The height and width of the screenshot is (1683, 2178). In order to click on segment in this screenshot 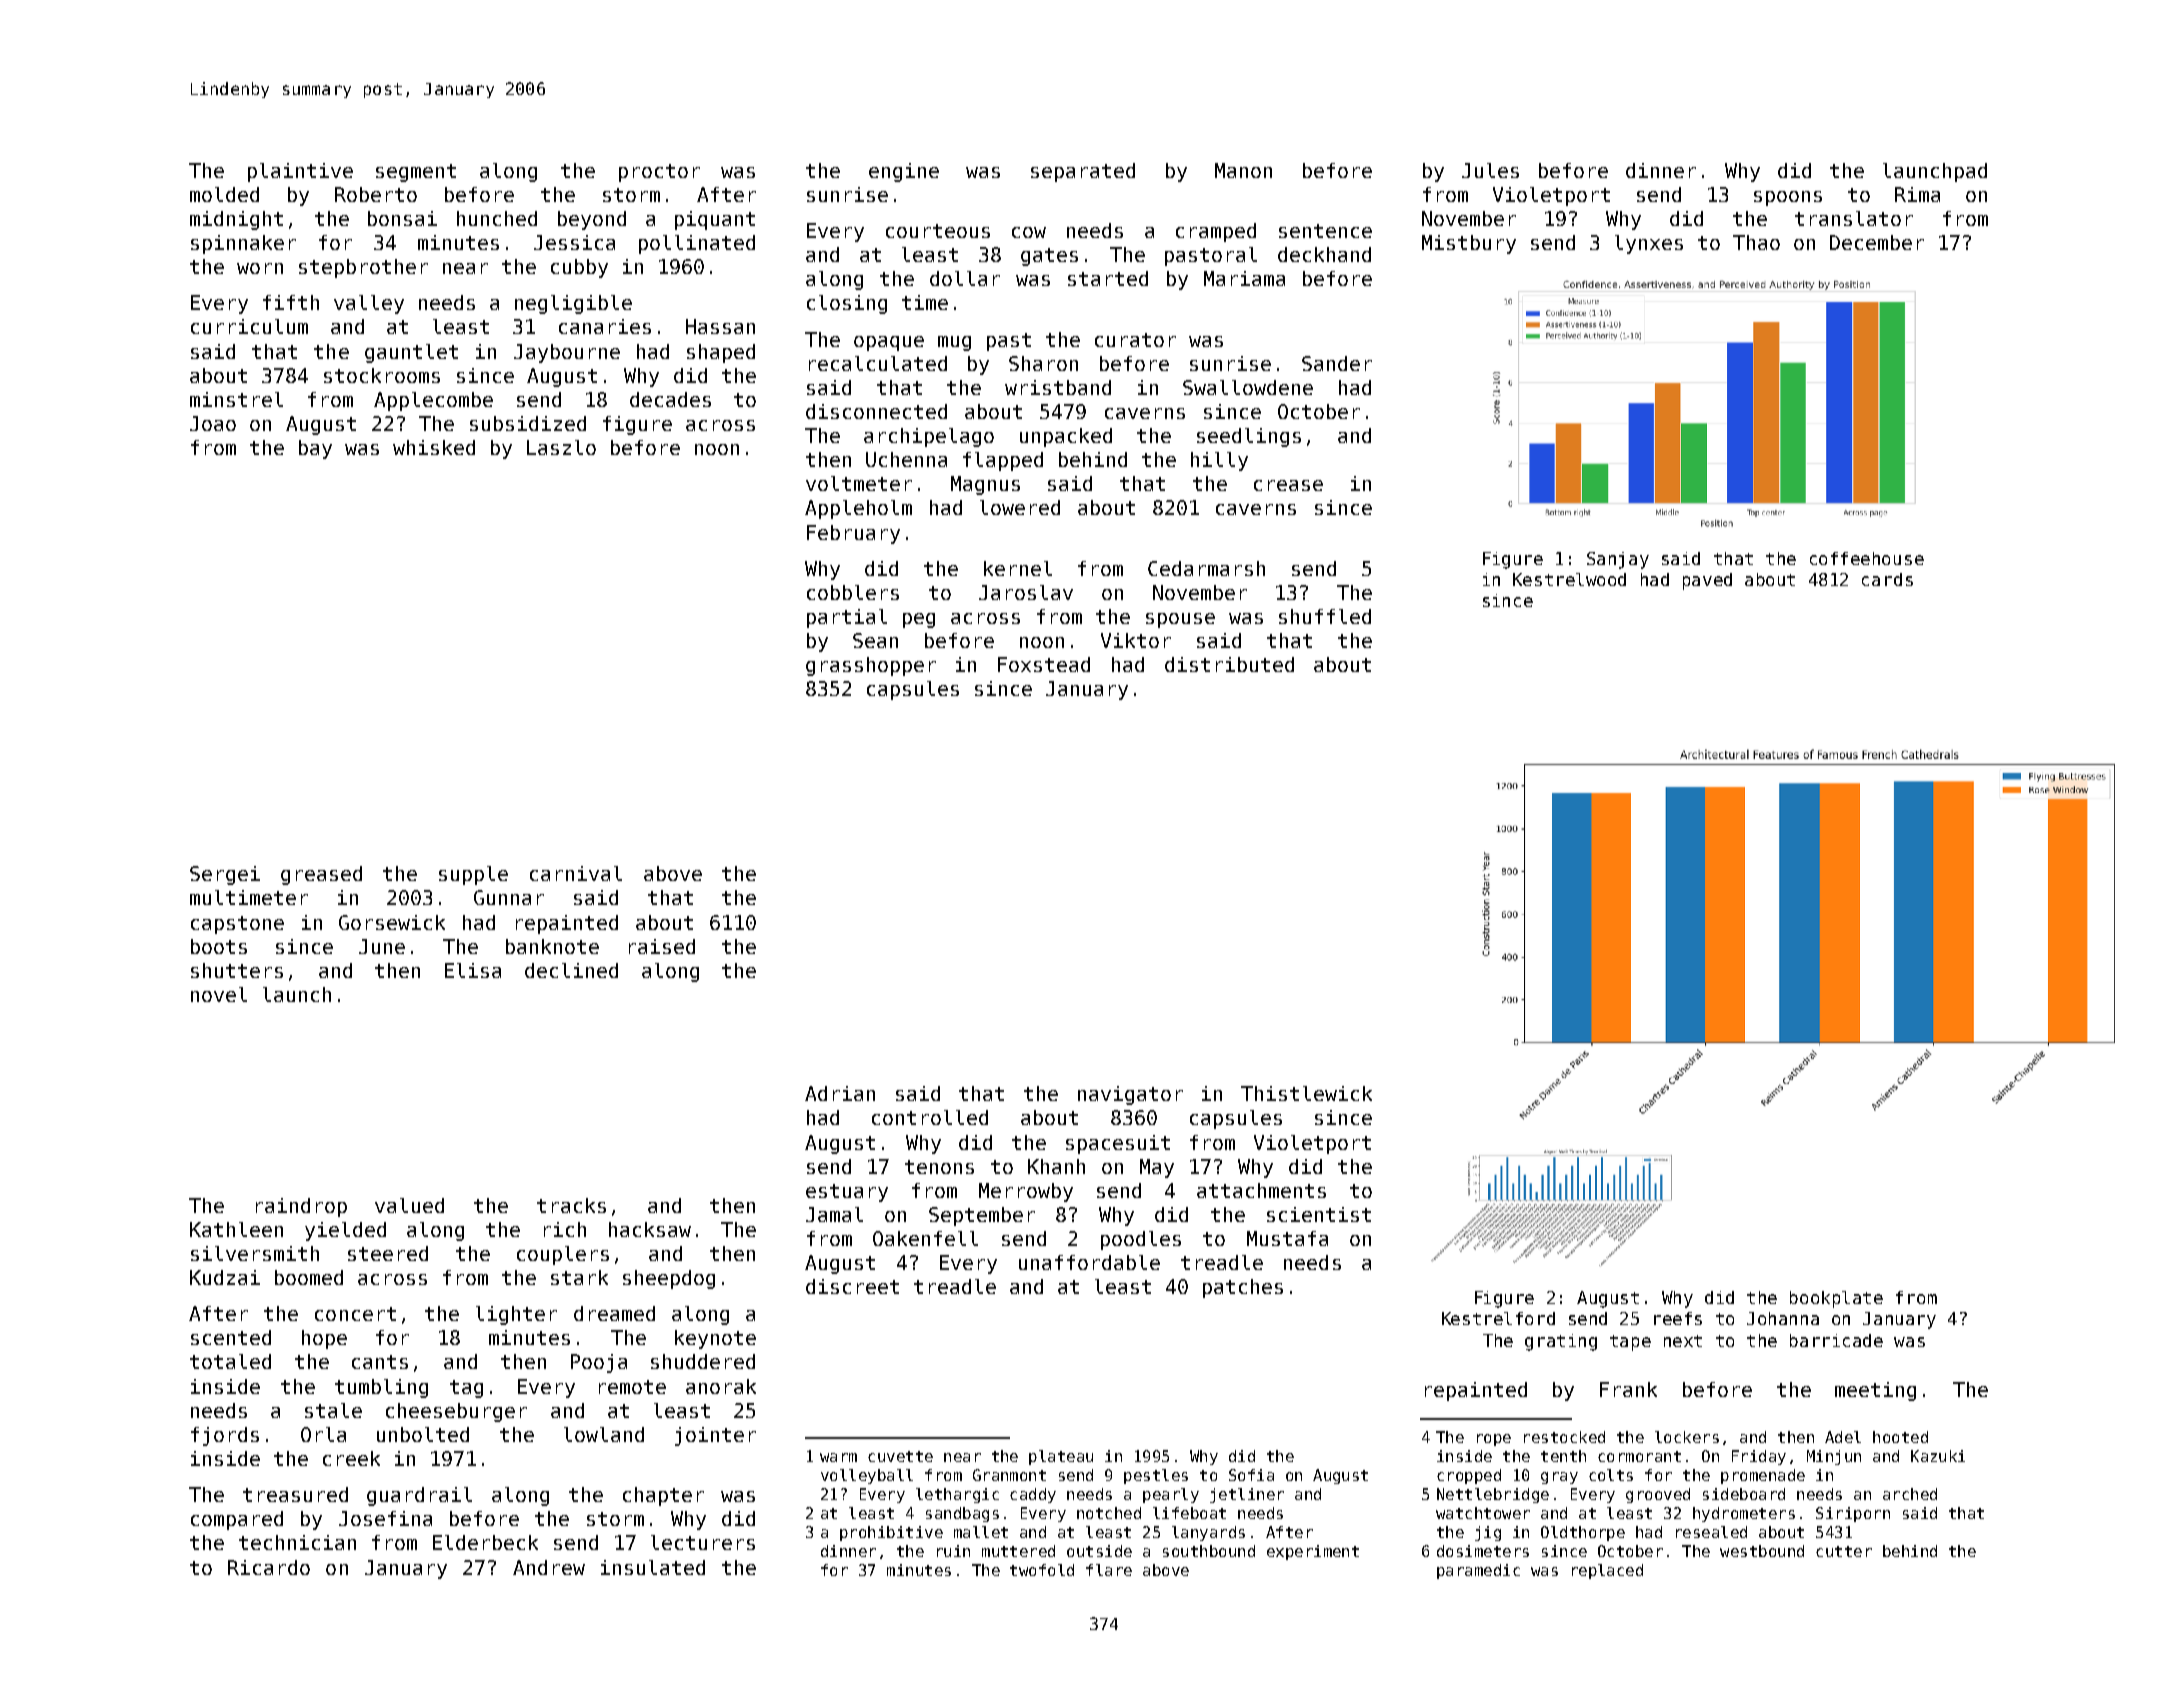, I will do `click(416, 173)`.
